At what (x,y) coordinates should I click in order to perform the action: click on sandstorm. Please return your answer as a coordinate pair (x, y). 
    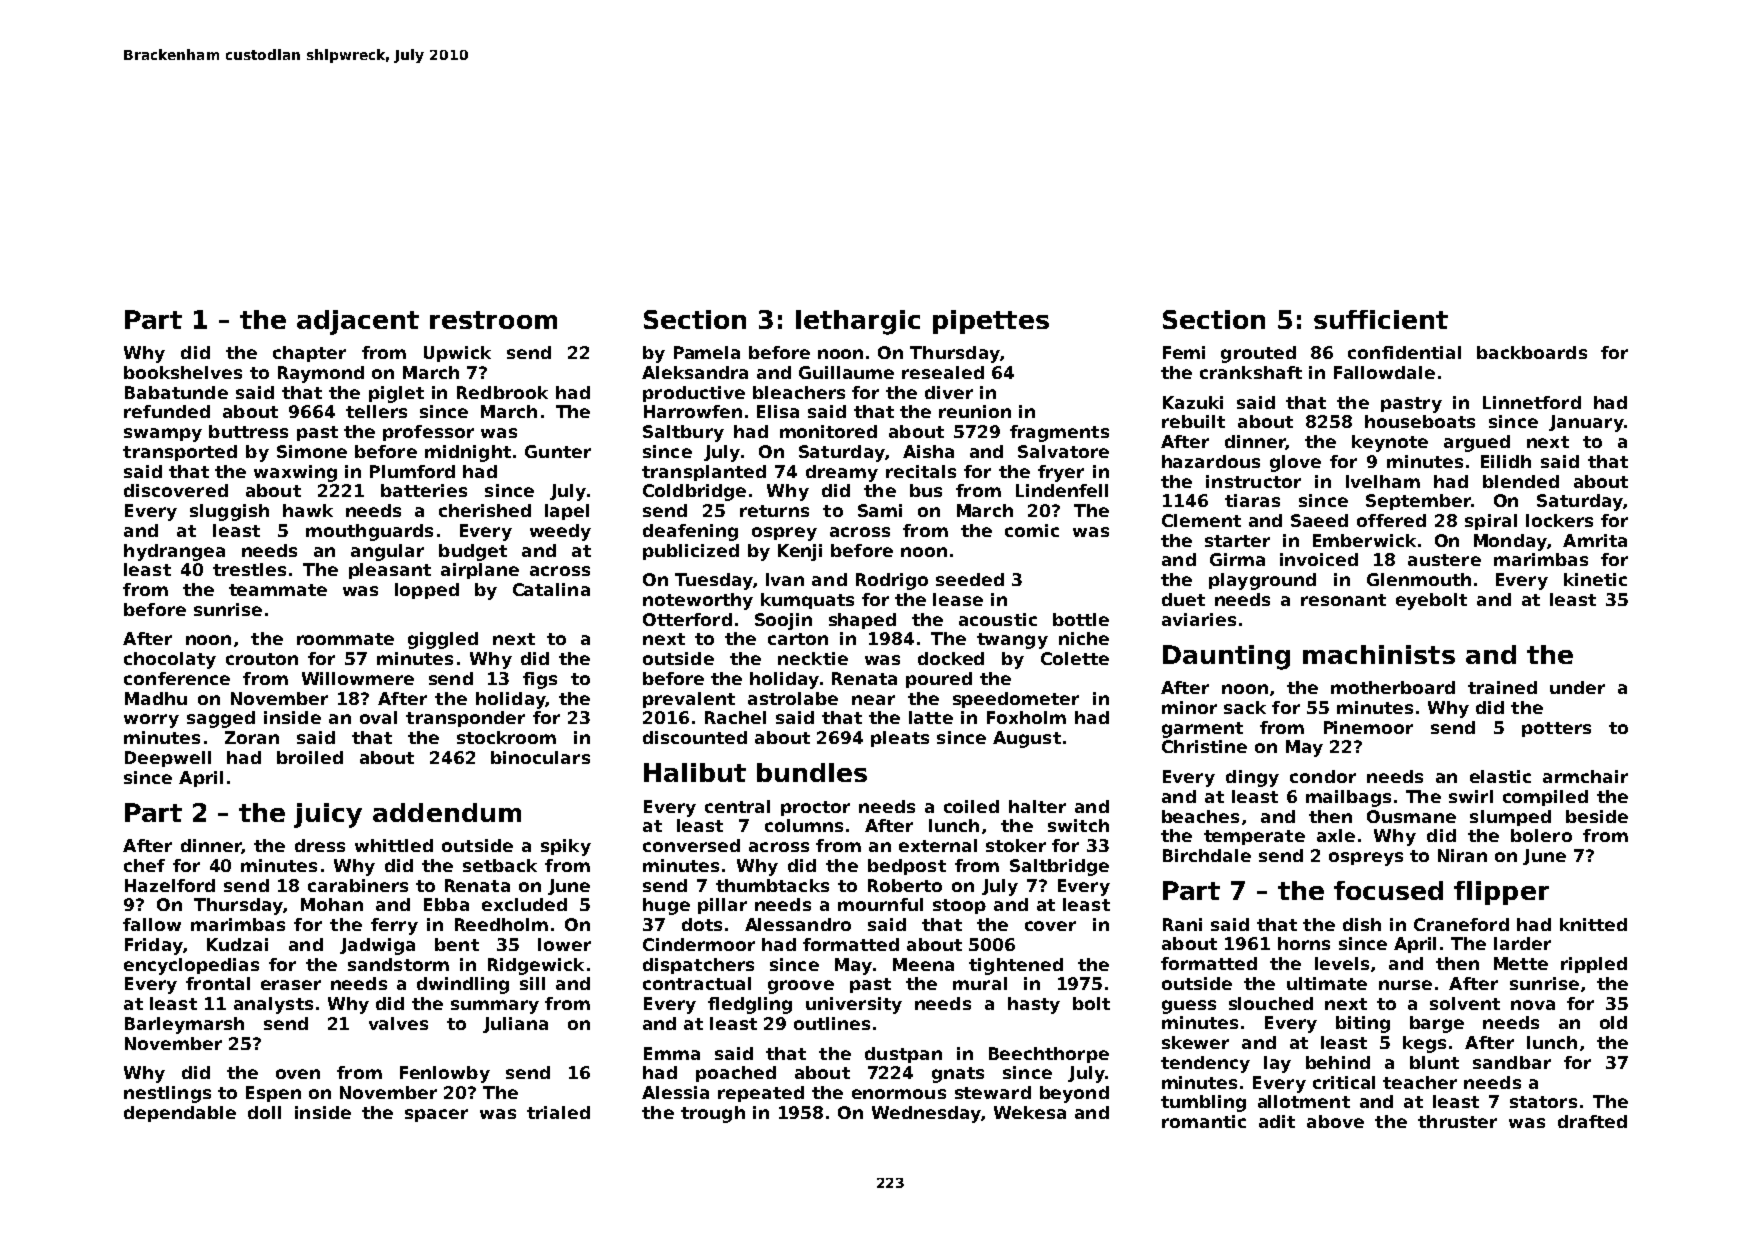
    Looking at the image, I should click on (398, 964).
